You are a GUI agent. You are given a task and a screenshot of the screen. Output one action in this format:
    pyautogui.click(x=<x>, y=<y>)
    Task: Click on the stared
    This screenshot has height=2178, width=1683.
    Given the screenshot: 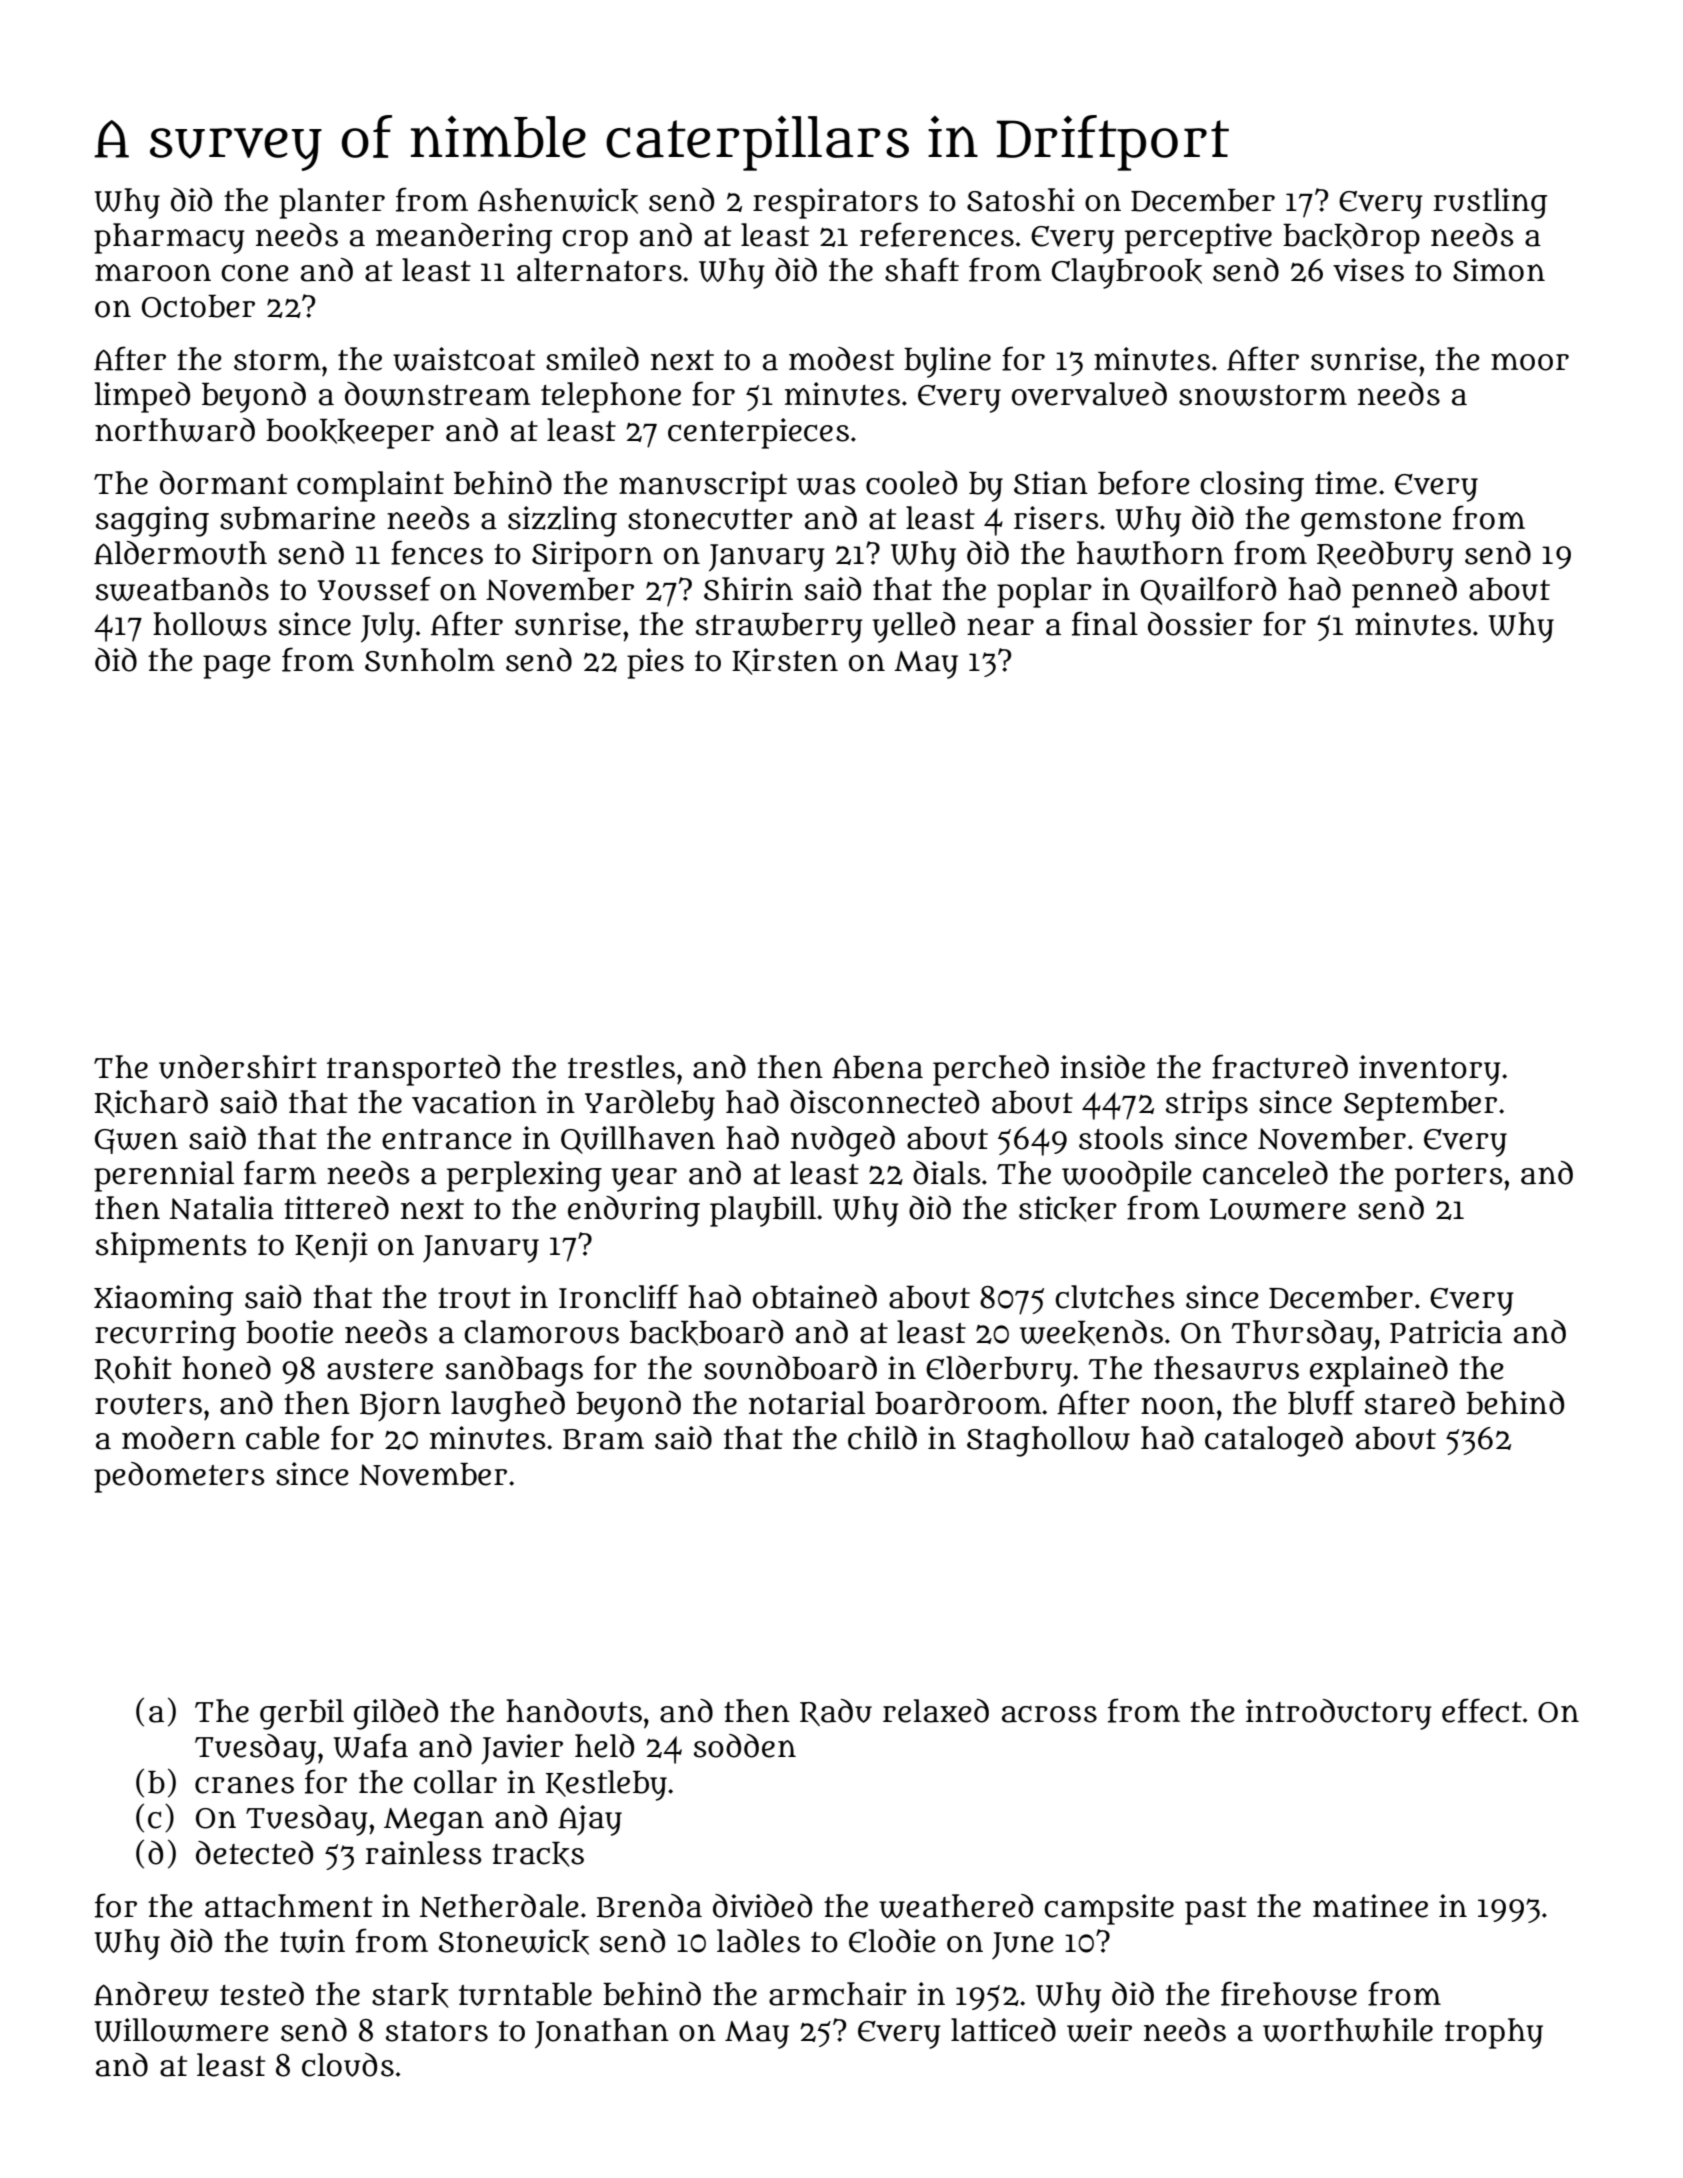 What is the action you would take?
    pyautogui.click(x=1410, y=1403)
